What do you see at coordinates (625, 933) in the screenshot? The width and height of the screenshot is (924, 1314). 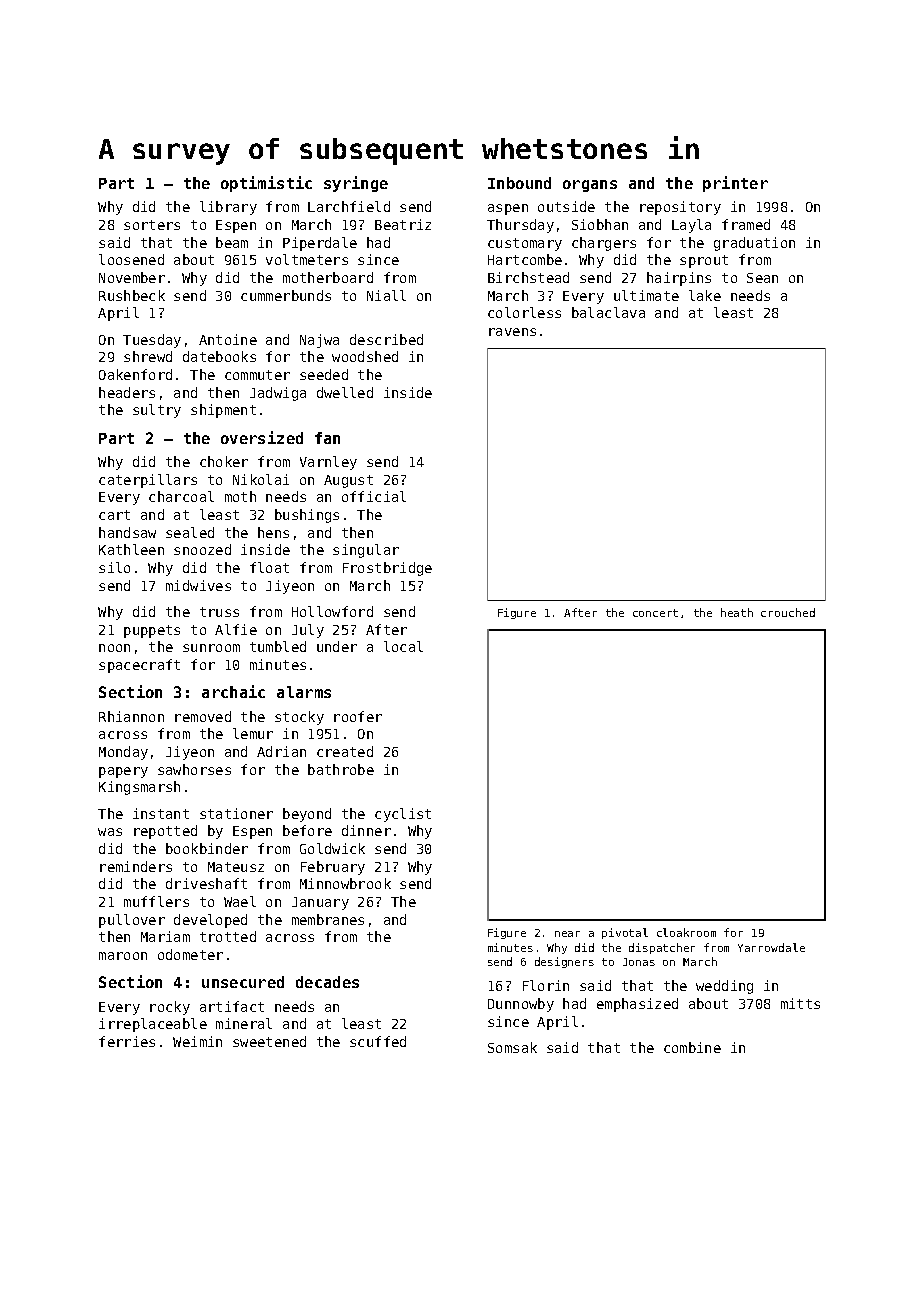 I see `pivotal` at bounding box center [625, 933].
